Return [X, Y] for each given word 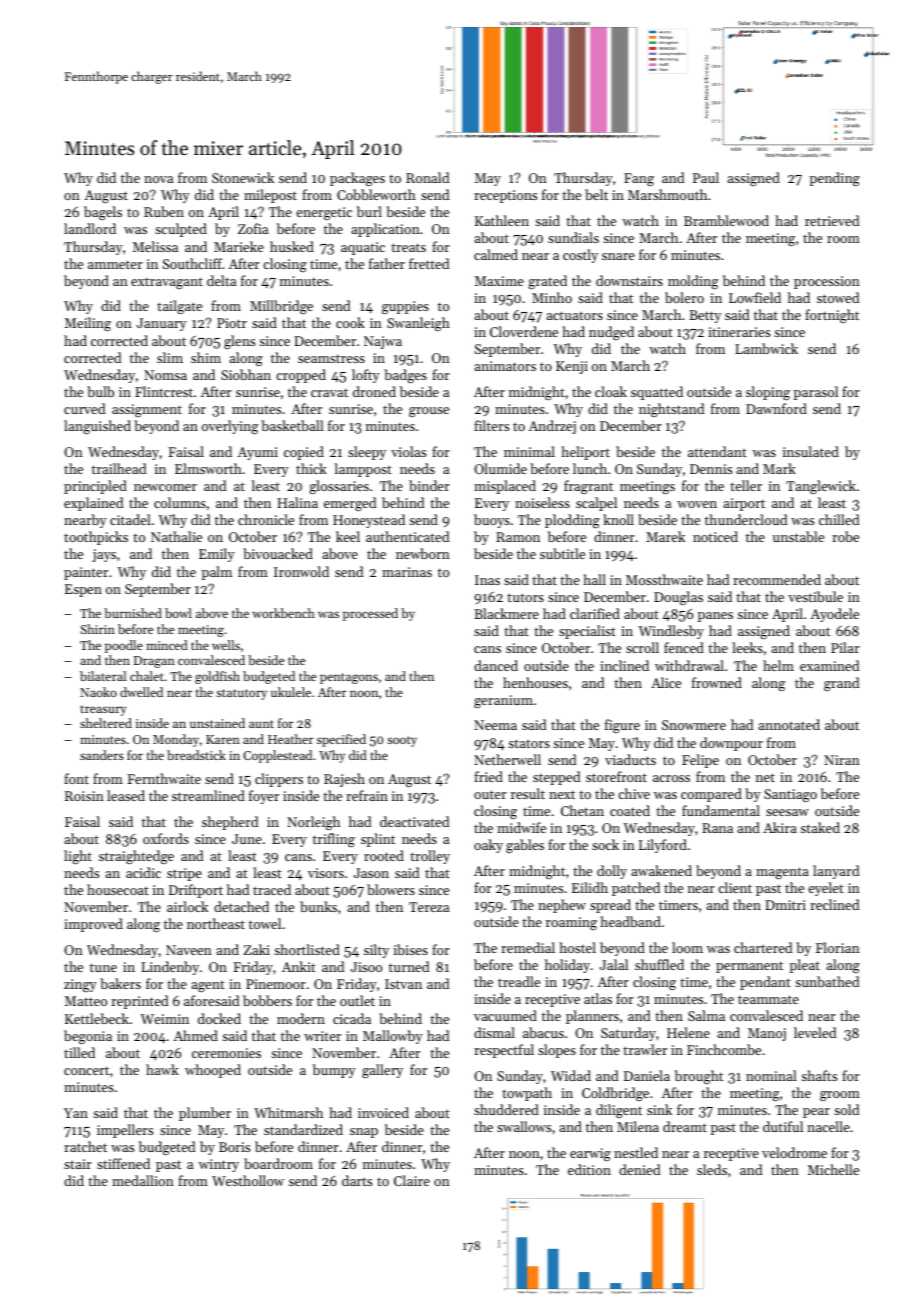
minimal [529, 451]
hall [594, 579]
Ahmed [196, 1035]
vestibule [815, 596]
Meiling [88, 324]
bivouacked [278, 553]
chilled [839, 519]
